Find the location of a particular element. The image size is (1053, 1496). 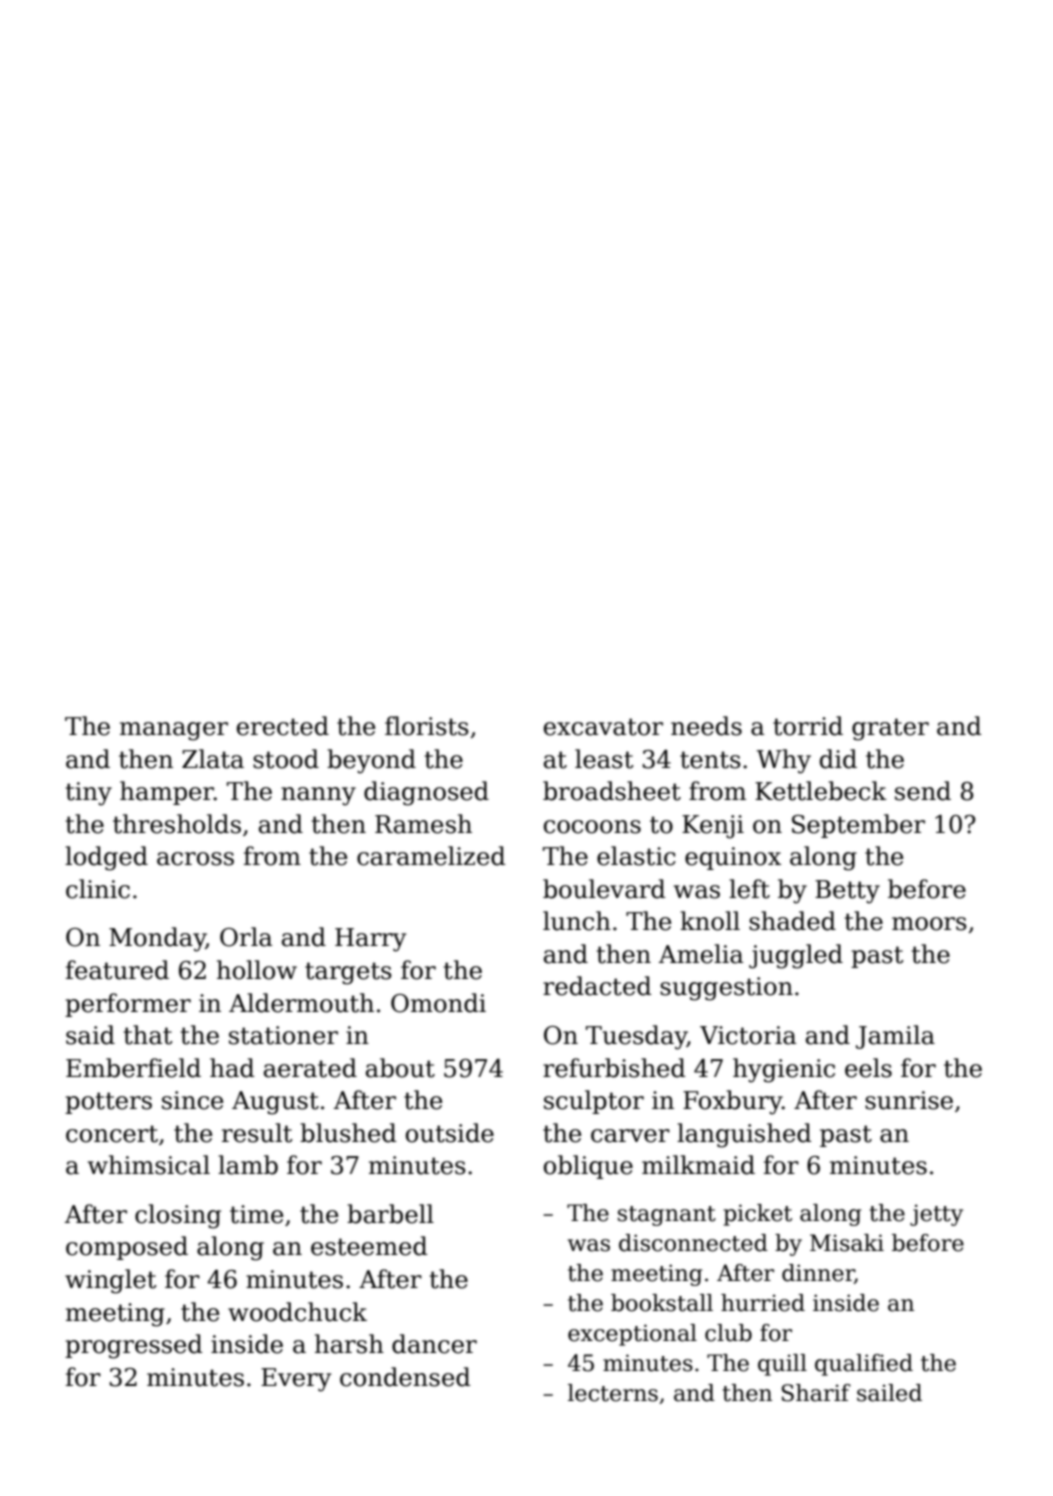

outside is located at coordinates (450, 1133).
